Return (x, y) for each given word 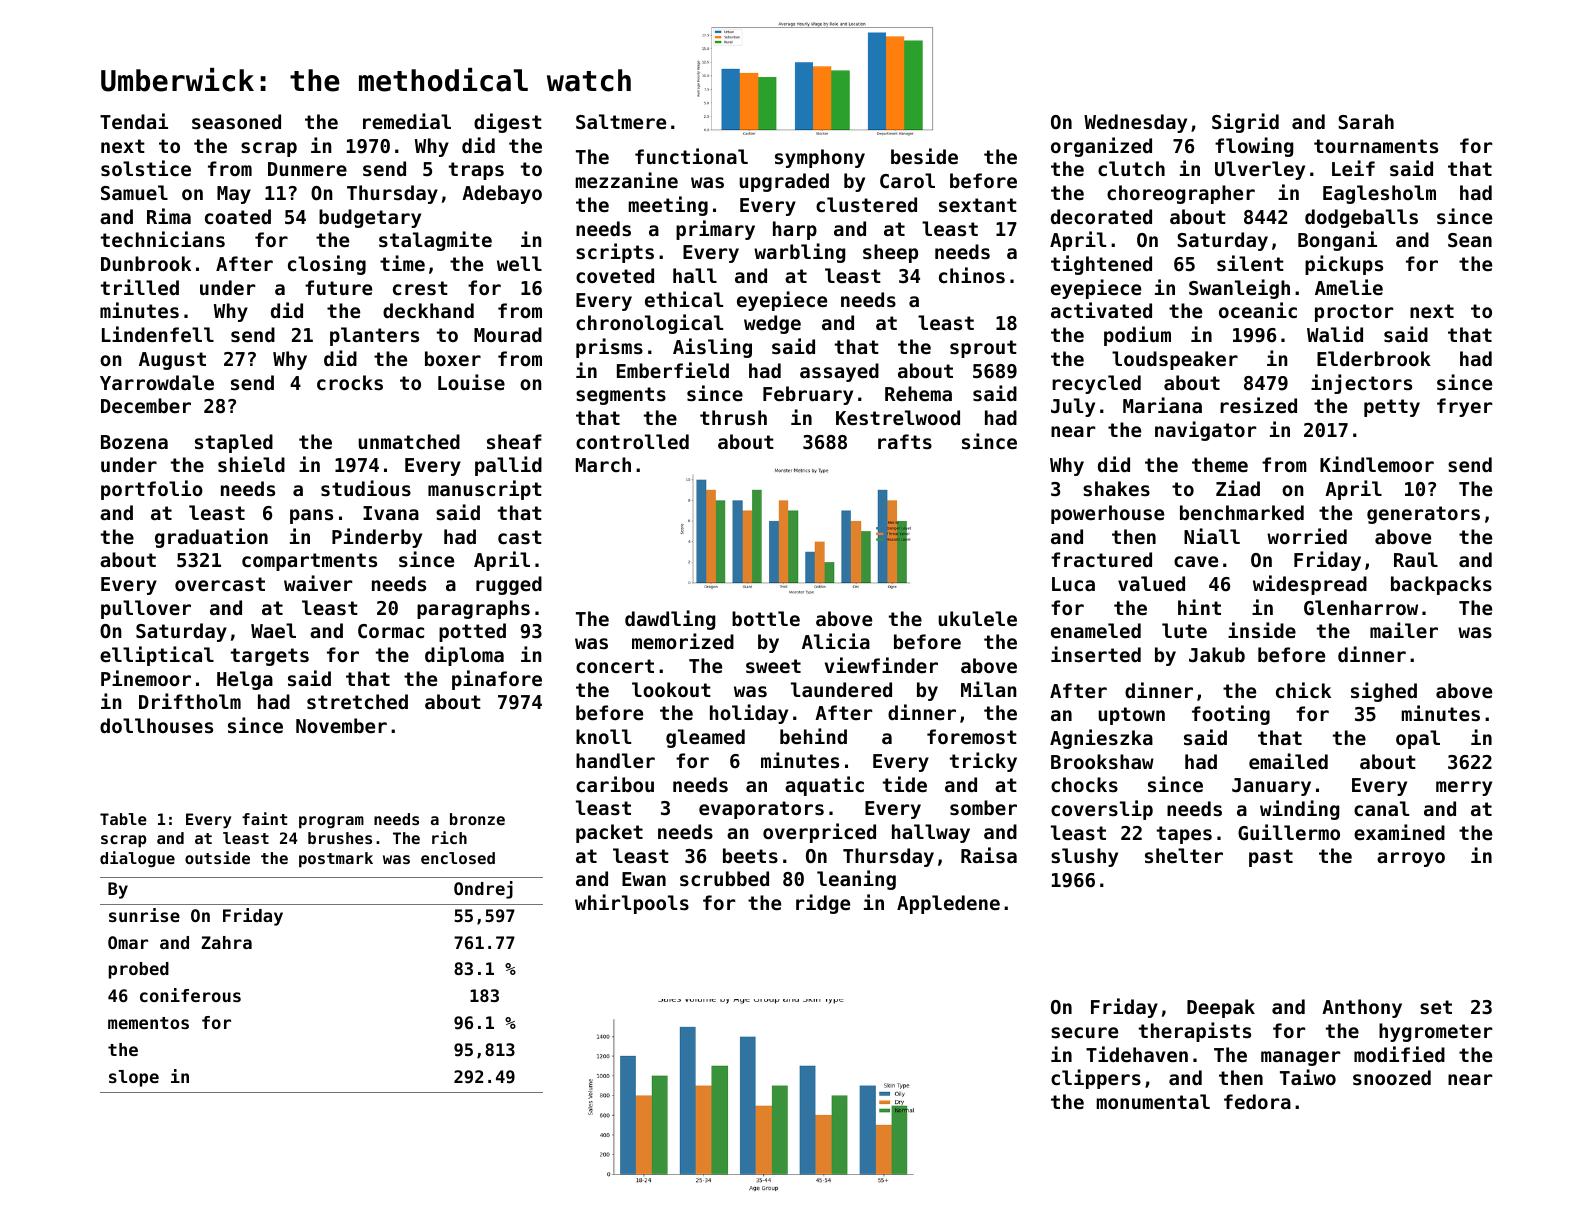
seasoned (236, 122)
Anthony (1362, 1008)
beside (924, 156)
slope (134, 1078)
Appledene (948, 904)
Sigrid (1245, 123)
